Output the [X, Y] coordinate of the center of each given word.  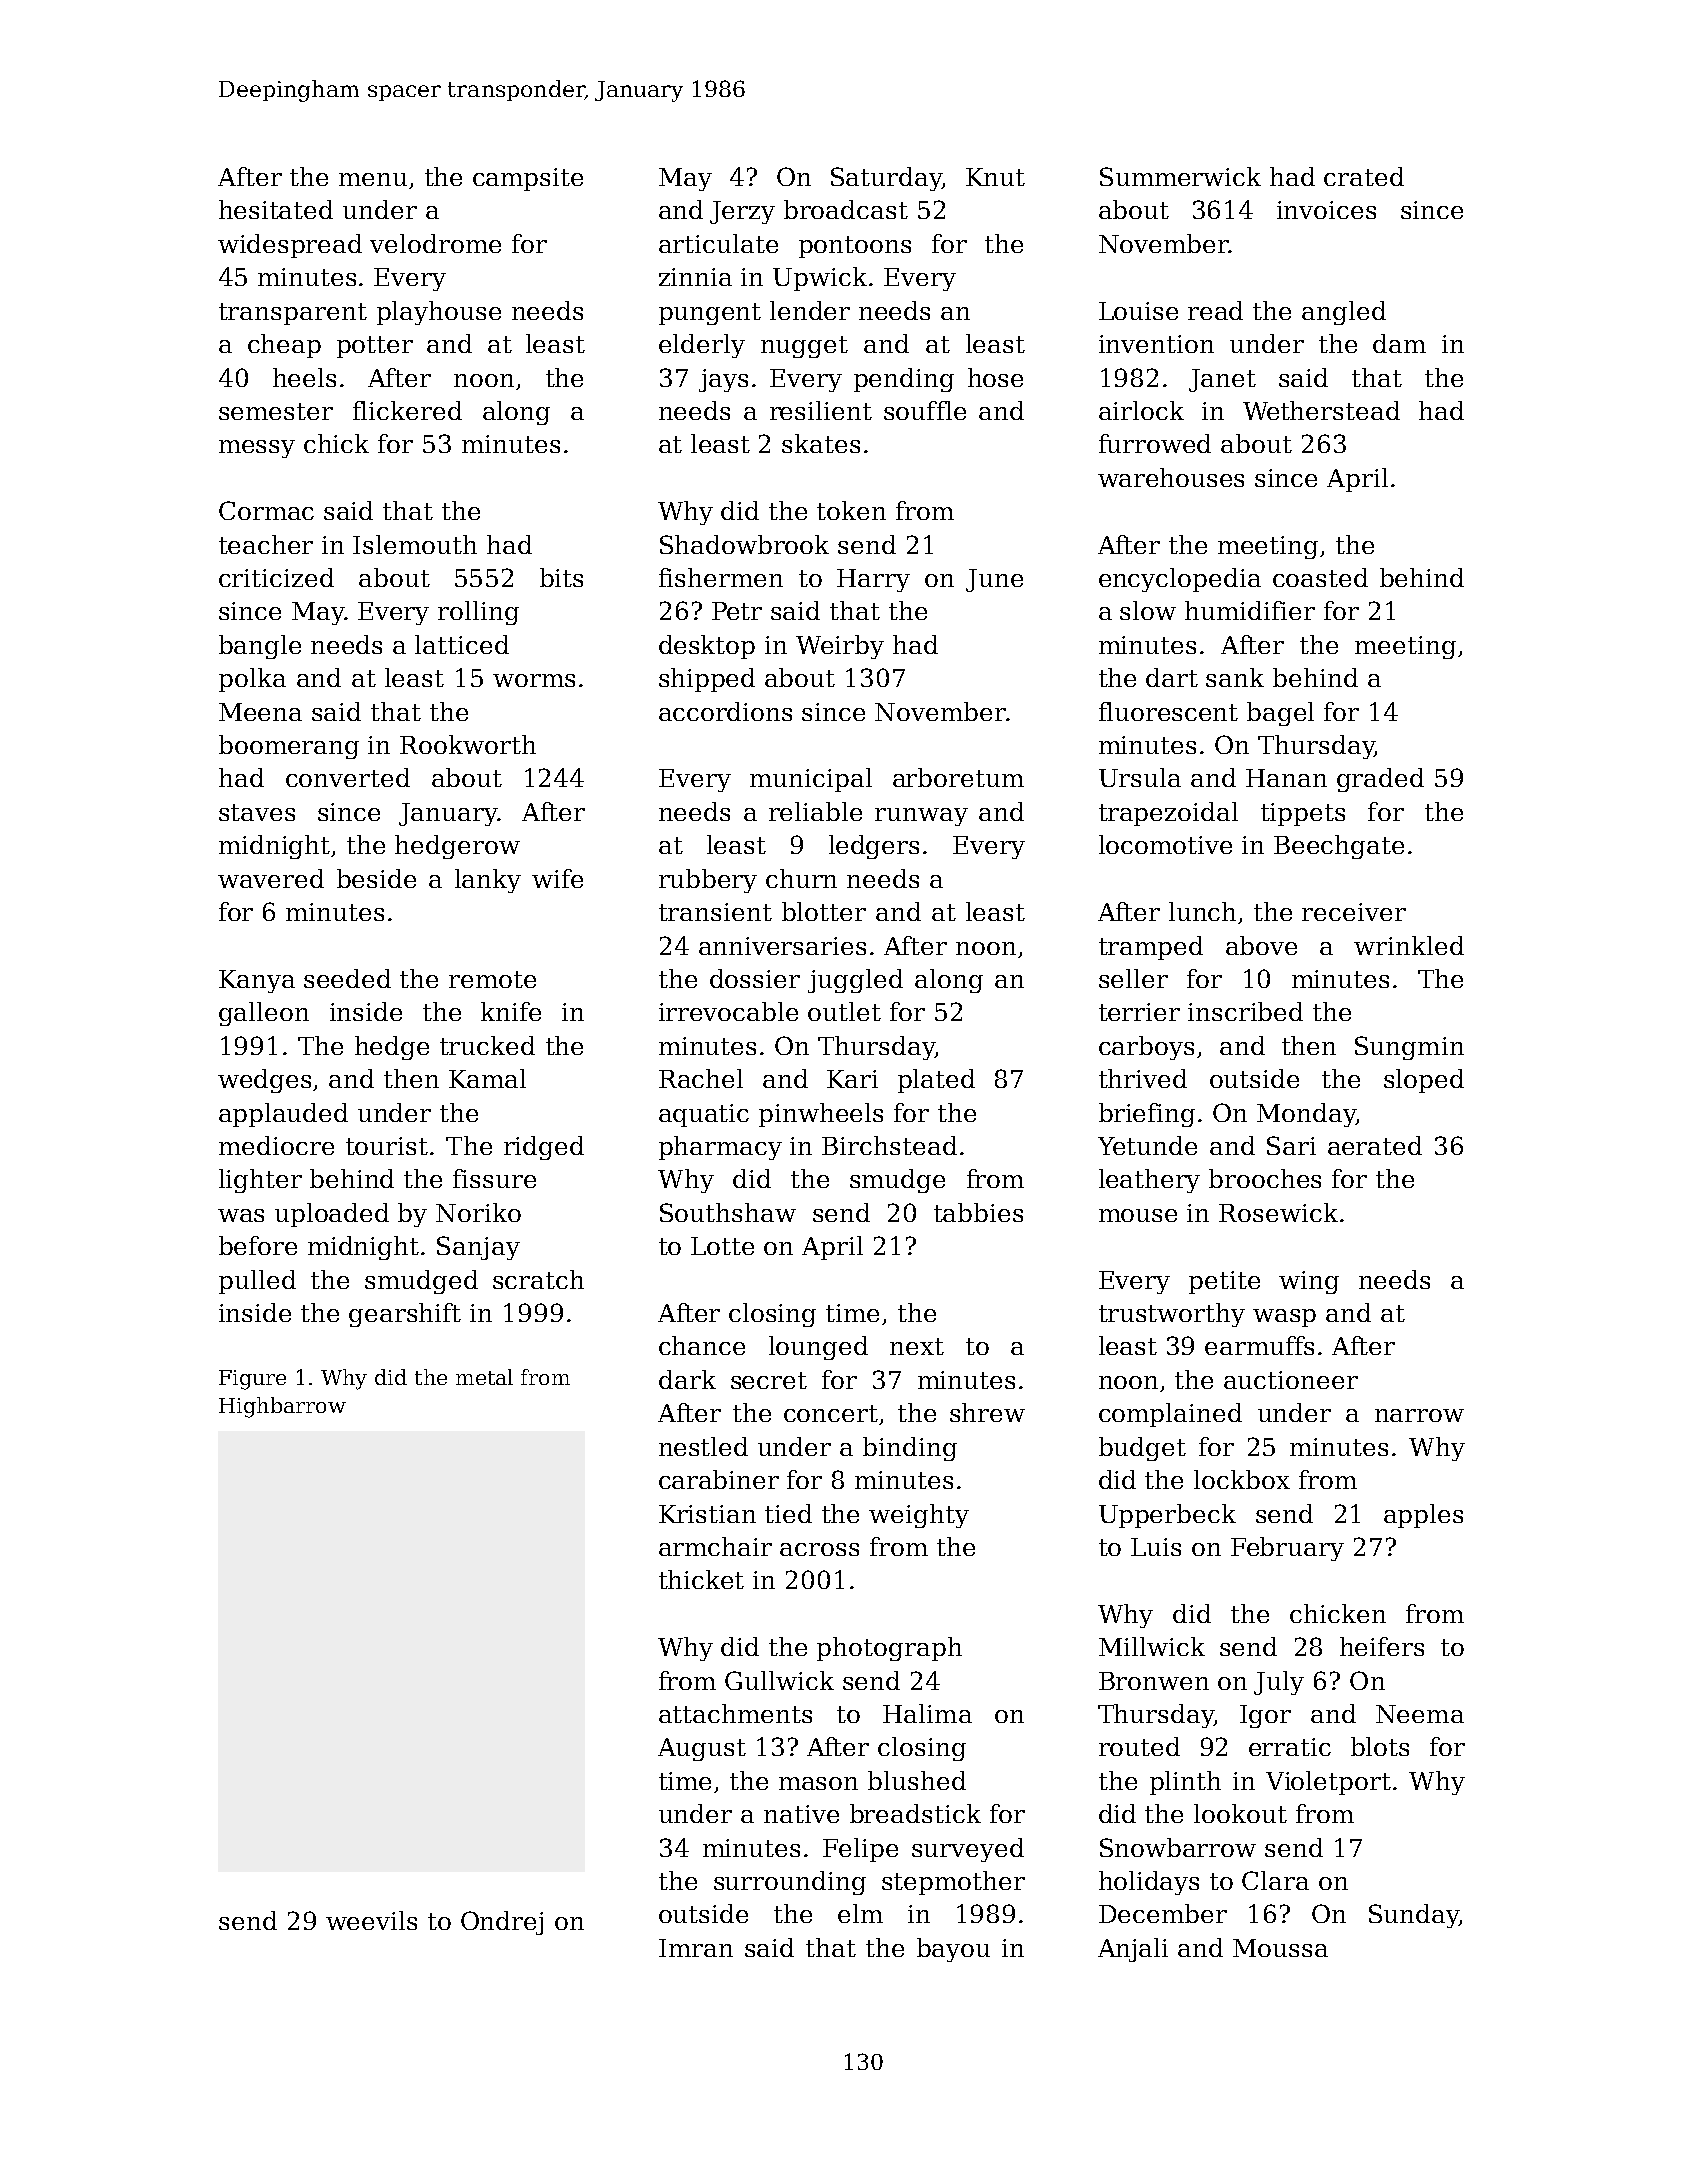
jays [723, 380]
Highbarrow [282, 1407]
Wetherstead [1321, 410]
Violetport [1328, 1783]
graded [1380, 780]
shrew [987, 1412]
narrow [1419, 1415]
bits [561, 577]
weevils [371, 1920]
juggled [855, 981]
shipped [707, 680]
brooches [1265, 1178]
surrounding [790, 1883]
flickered [407, 410]
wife [557, 878]
